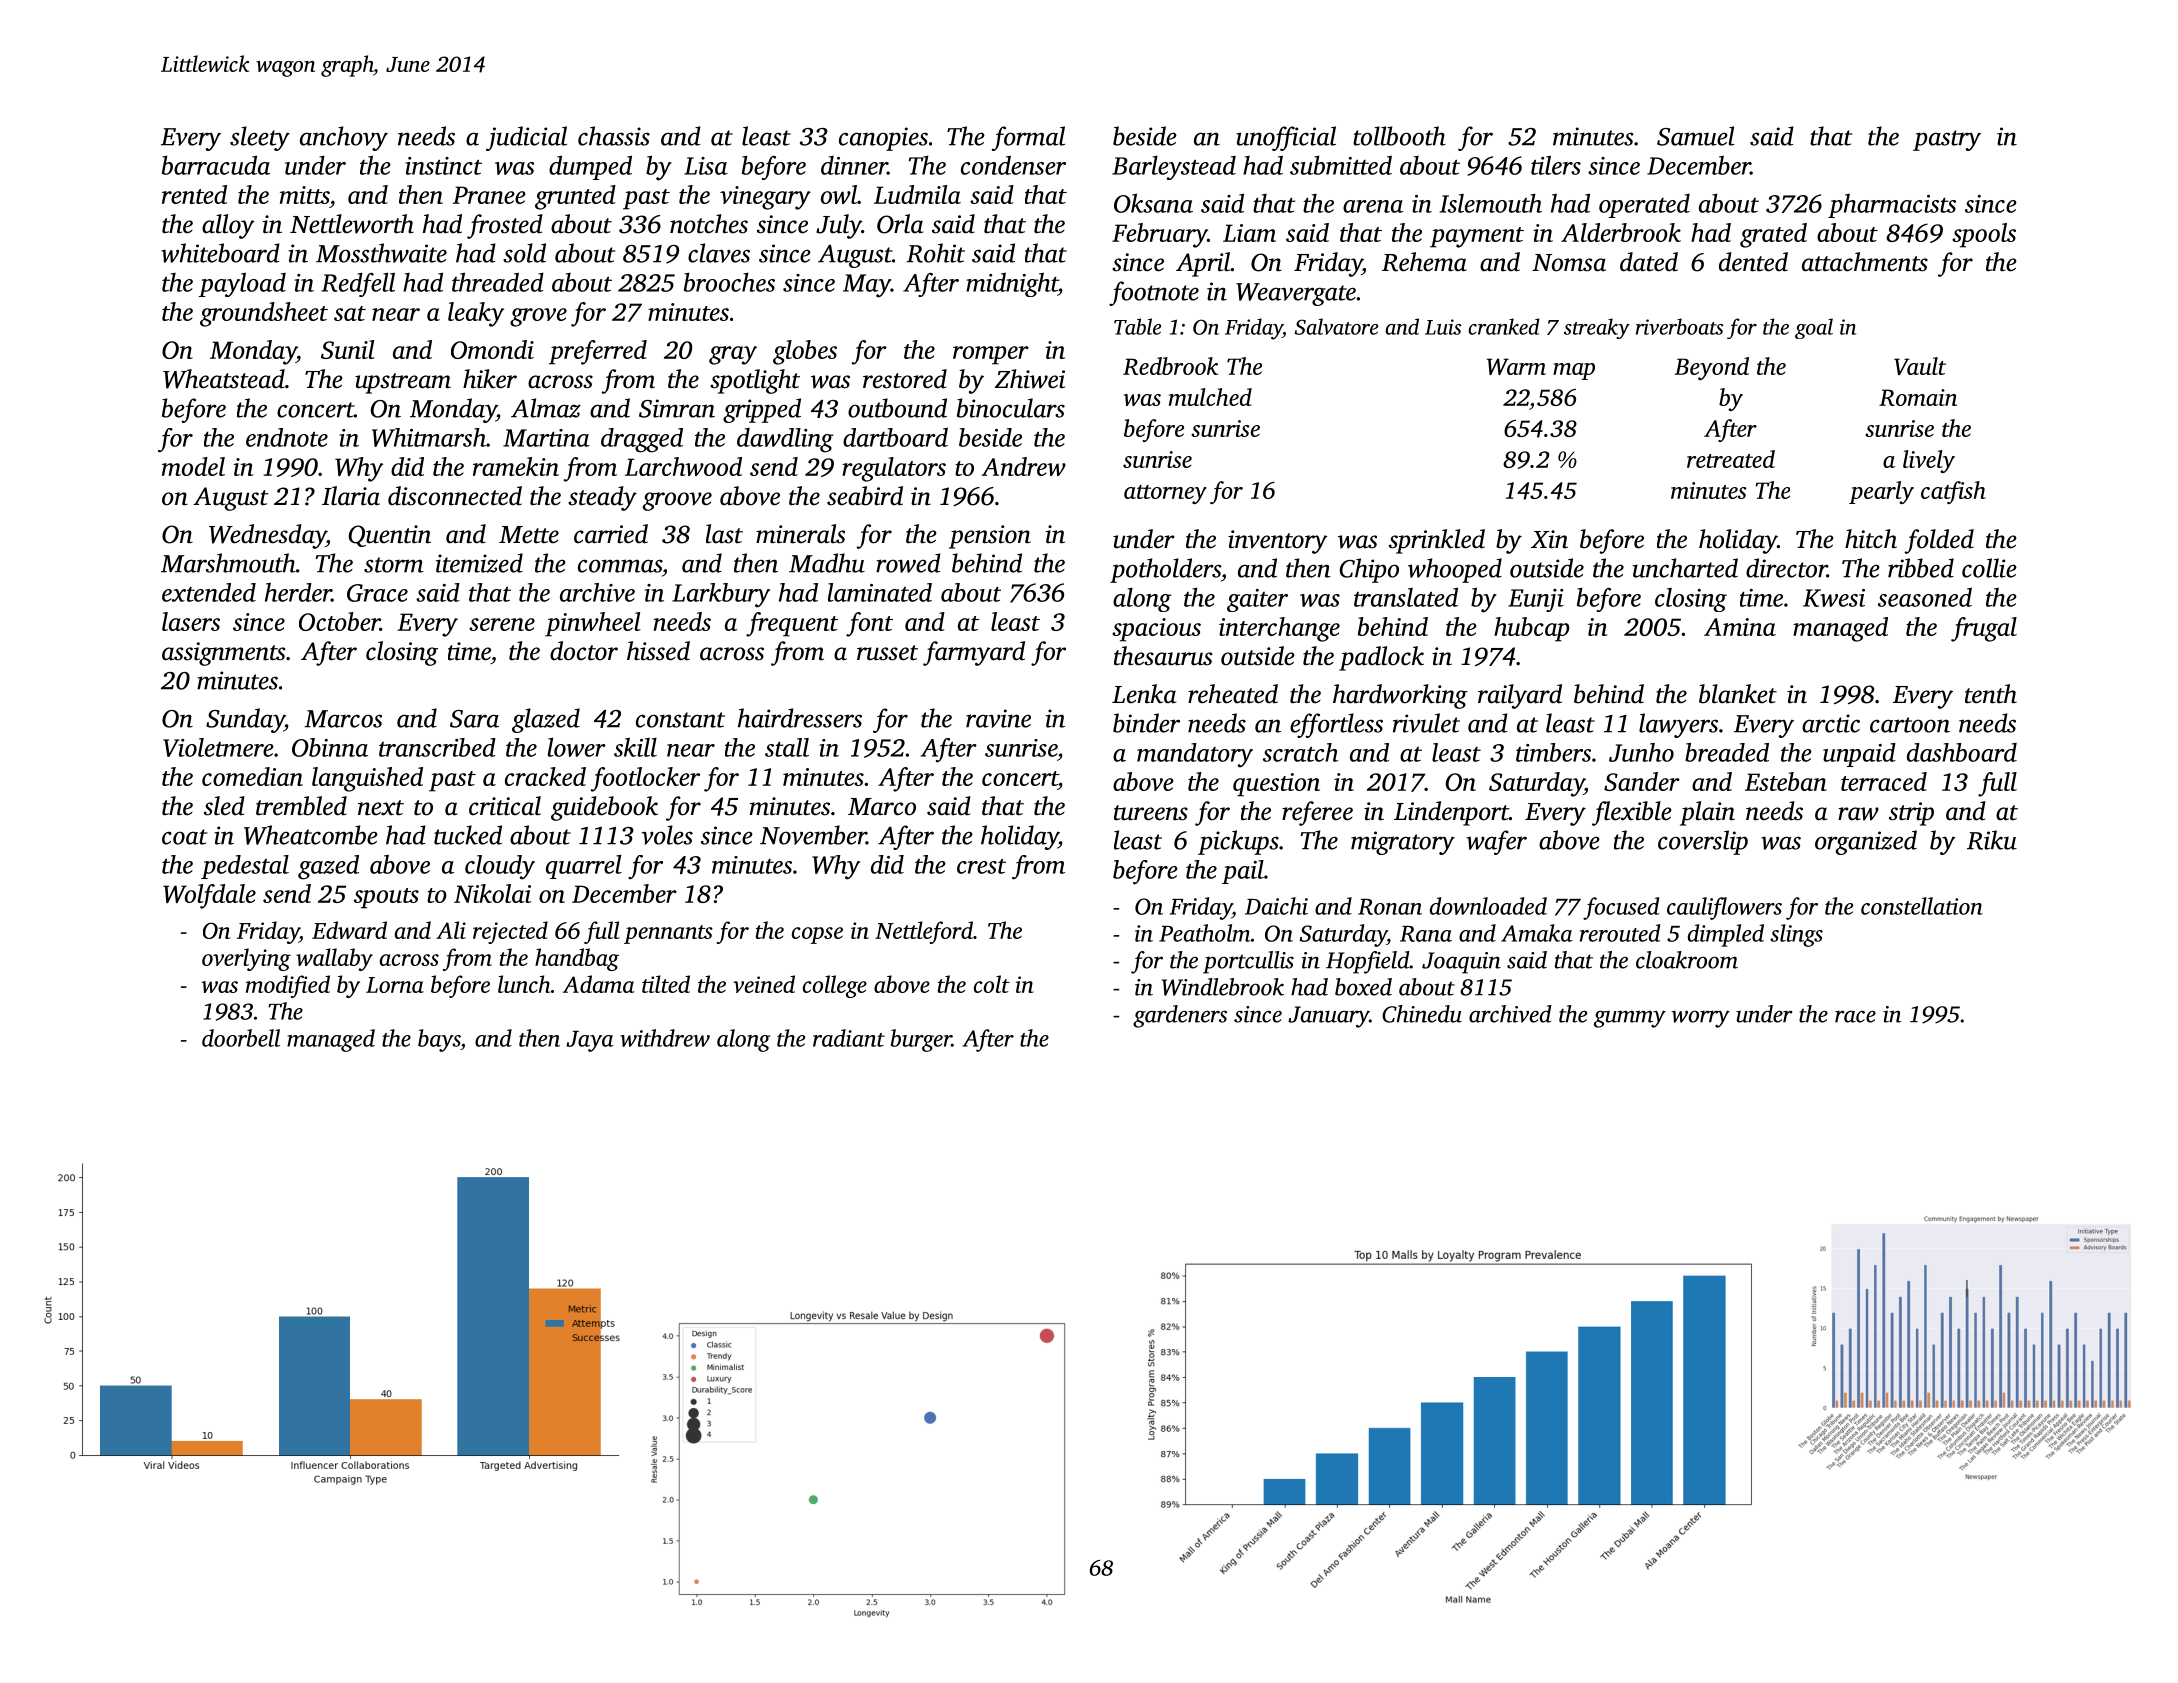  What do you see at coordinates (386, 898) in the page?
I see `spouts` at bounding box center [386, 898].
